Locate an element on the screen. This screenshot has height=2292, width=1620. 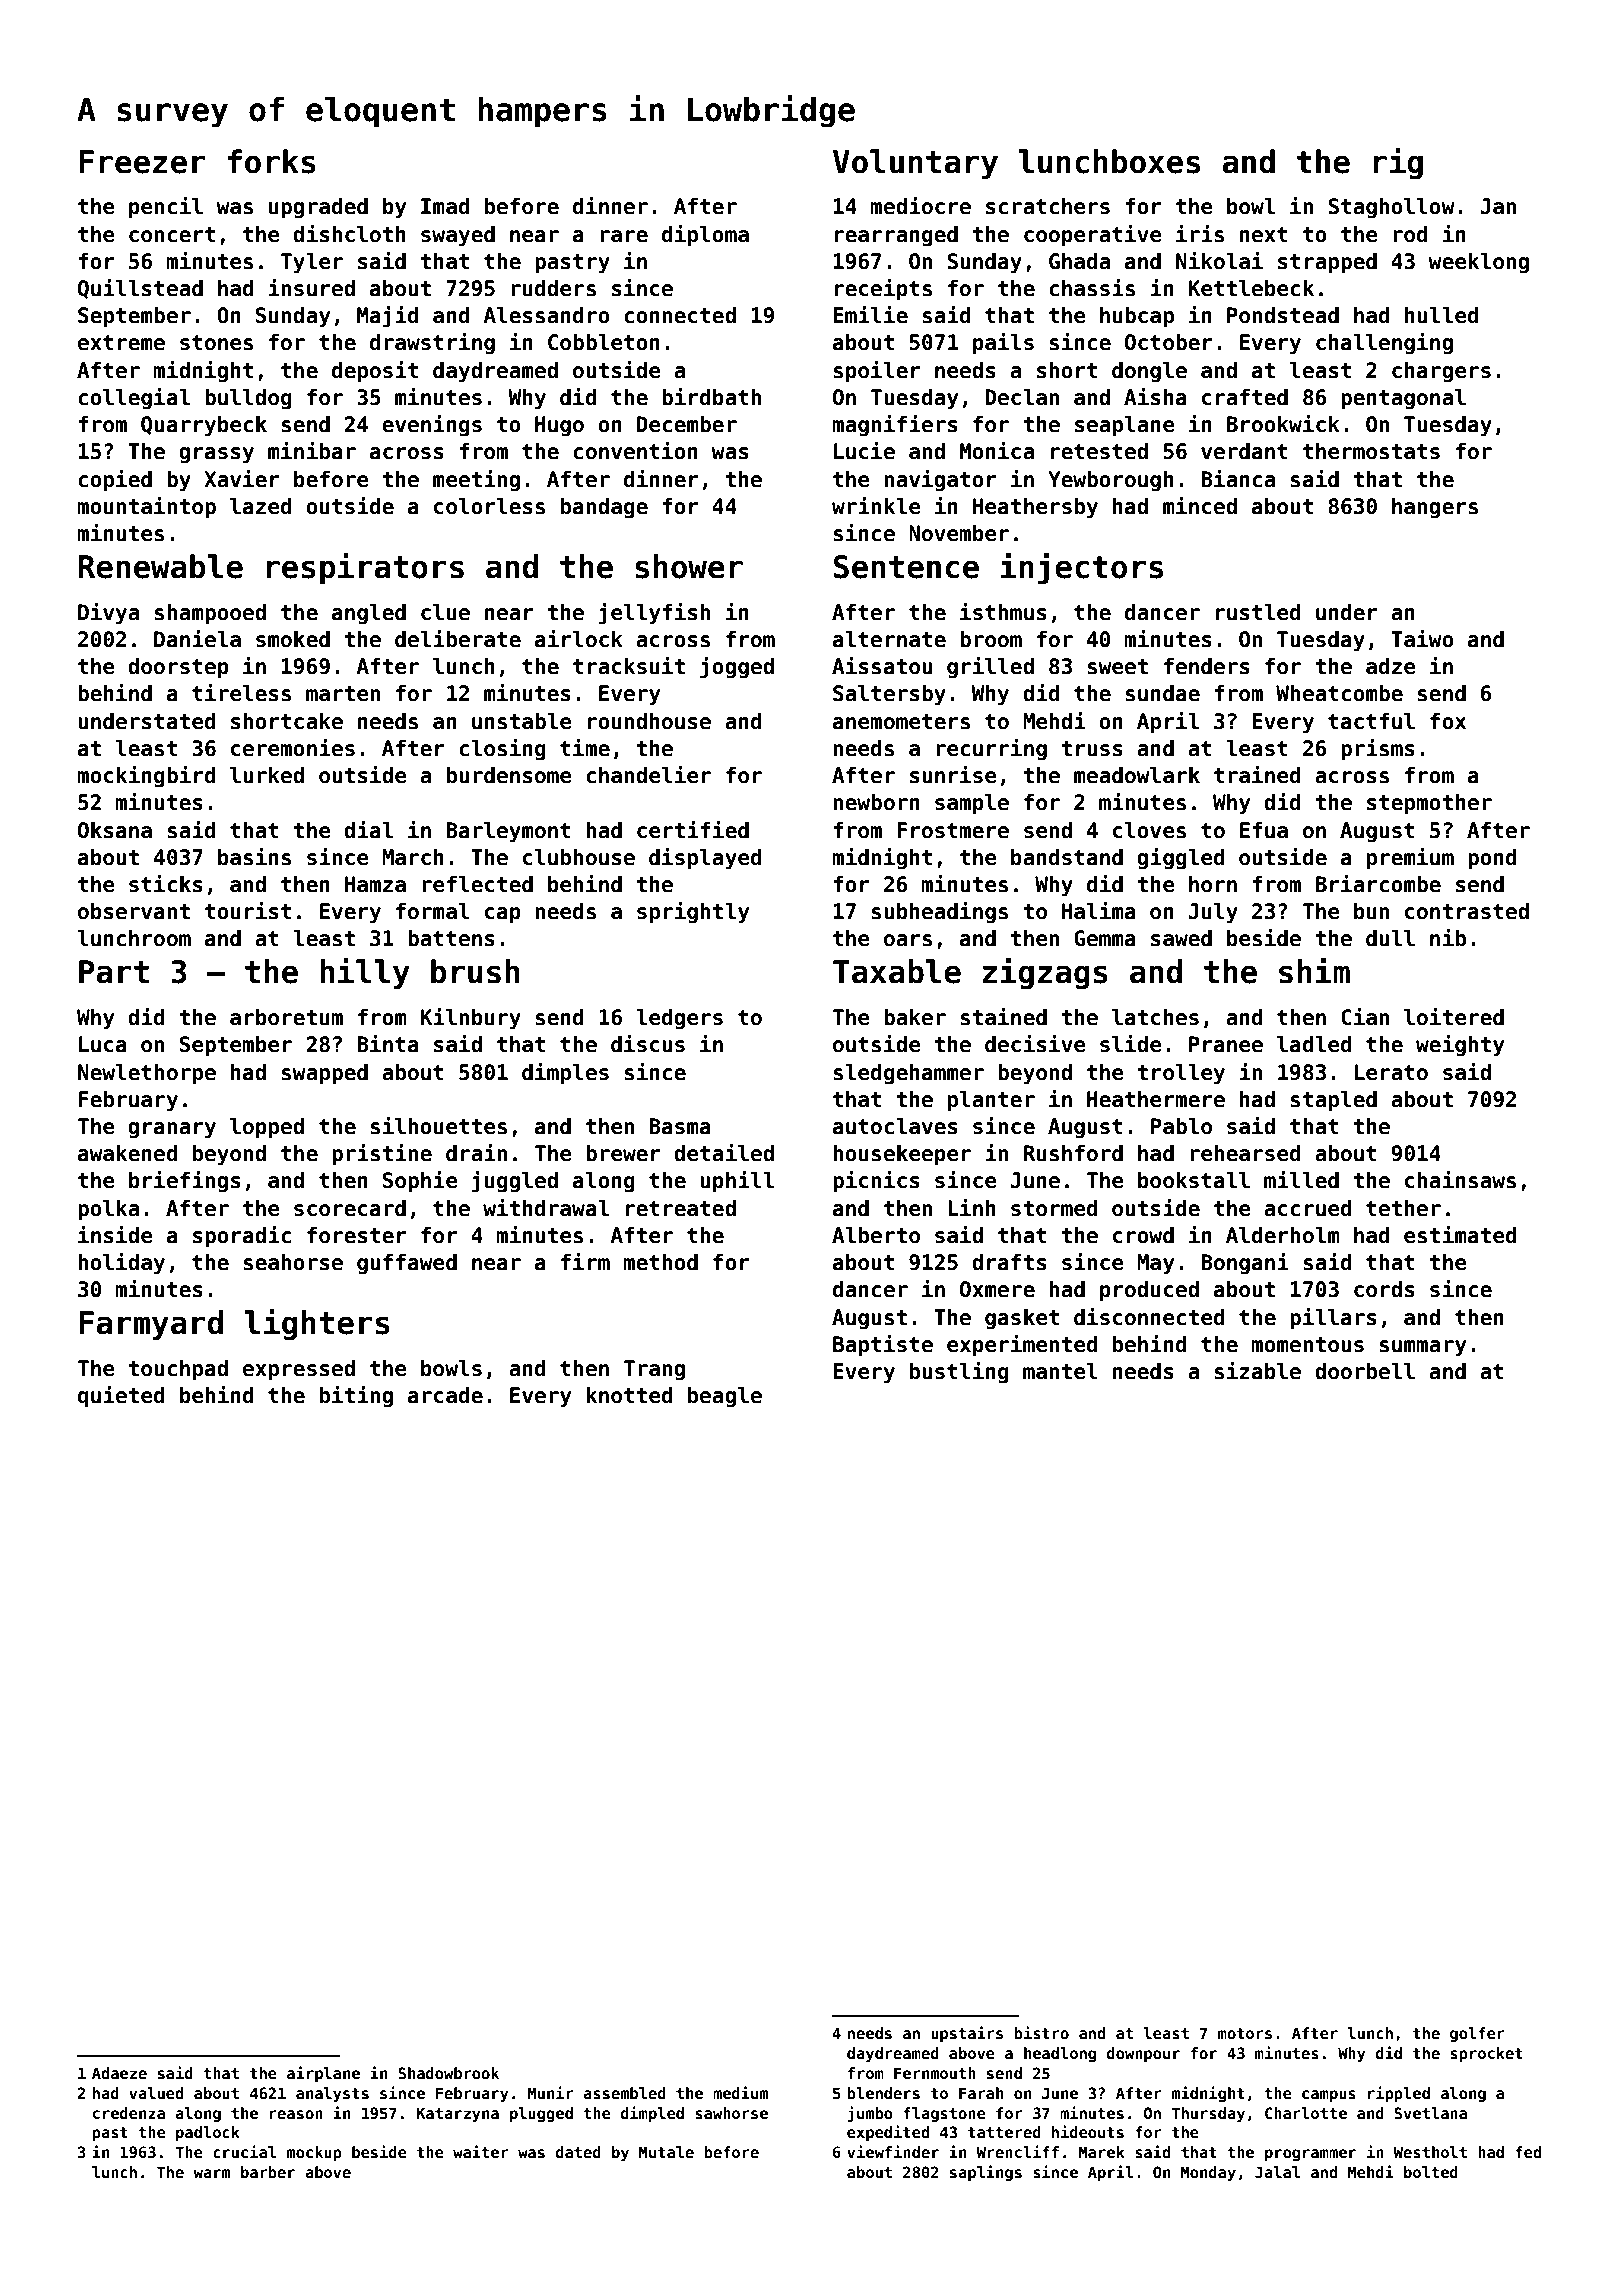
pentagonal is located at coordinates (1403, 399).
